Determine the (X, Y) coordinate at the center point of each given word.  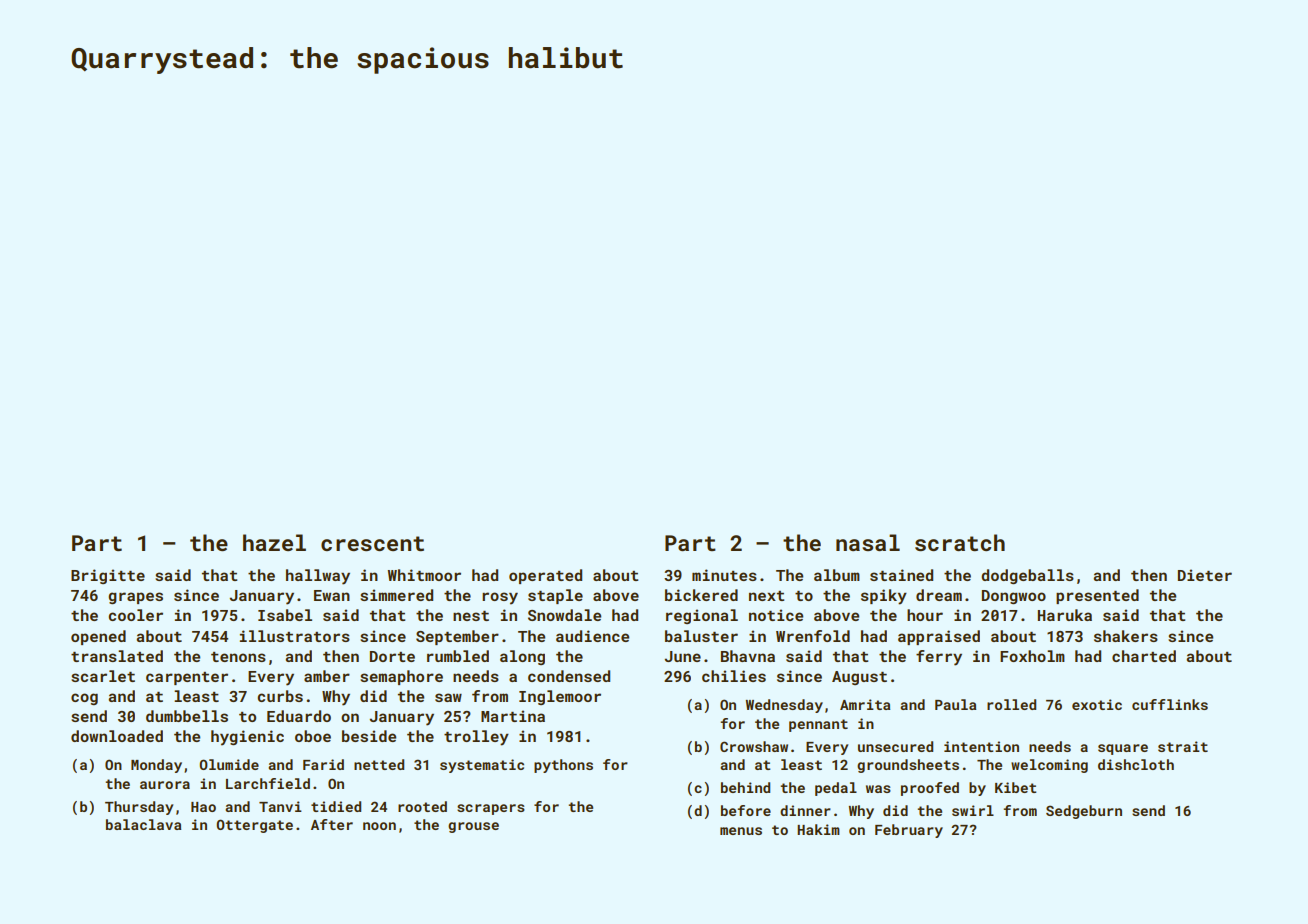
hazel (274, 542)
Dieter (1205, 575)
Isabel (285, 615)
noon (379, 826)
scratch (960, 542)
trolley (476, 738)
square (1123, 749)
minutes (724, 575)
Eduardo (299, 716)
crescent (372, 543)
